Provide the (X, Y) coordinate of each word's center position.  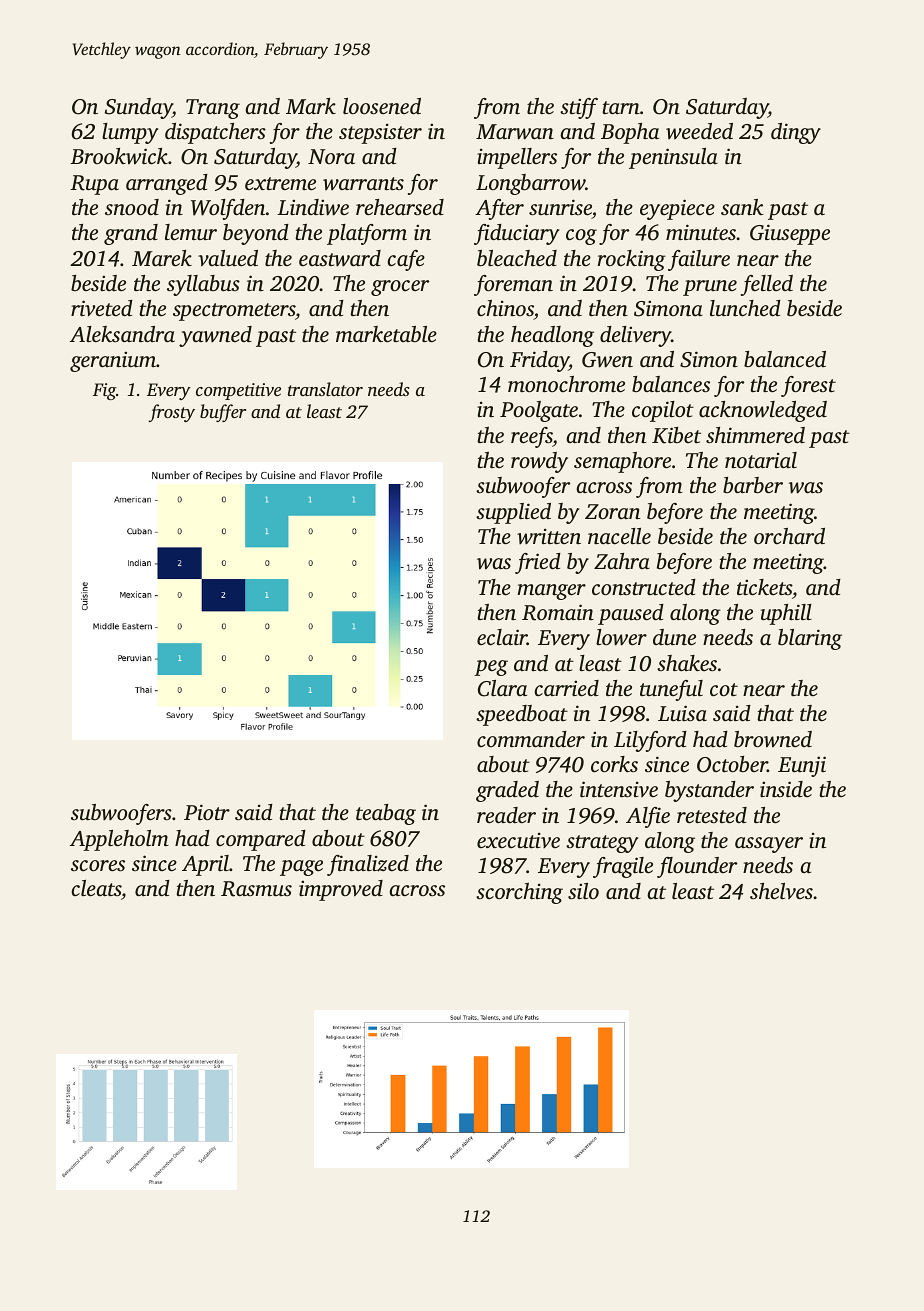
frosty (171, 413)
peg (491, 668)
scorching (519, 893)
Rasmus (256, 889)
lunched (745, 308)
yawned (215, 336)
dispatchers (215, 133)
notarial (761, 460)
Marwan (515, 132)
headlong (552, 336)
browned (773, 739)
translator (325, 389)
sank (742, 207)
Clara (502, 688)
